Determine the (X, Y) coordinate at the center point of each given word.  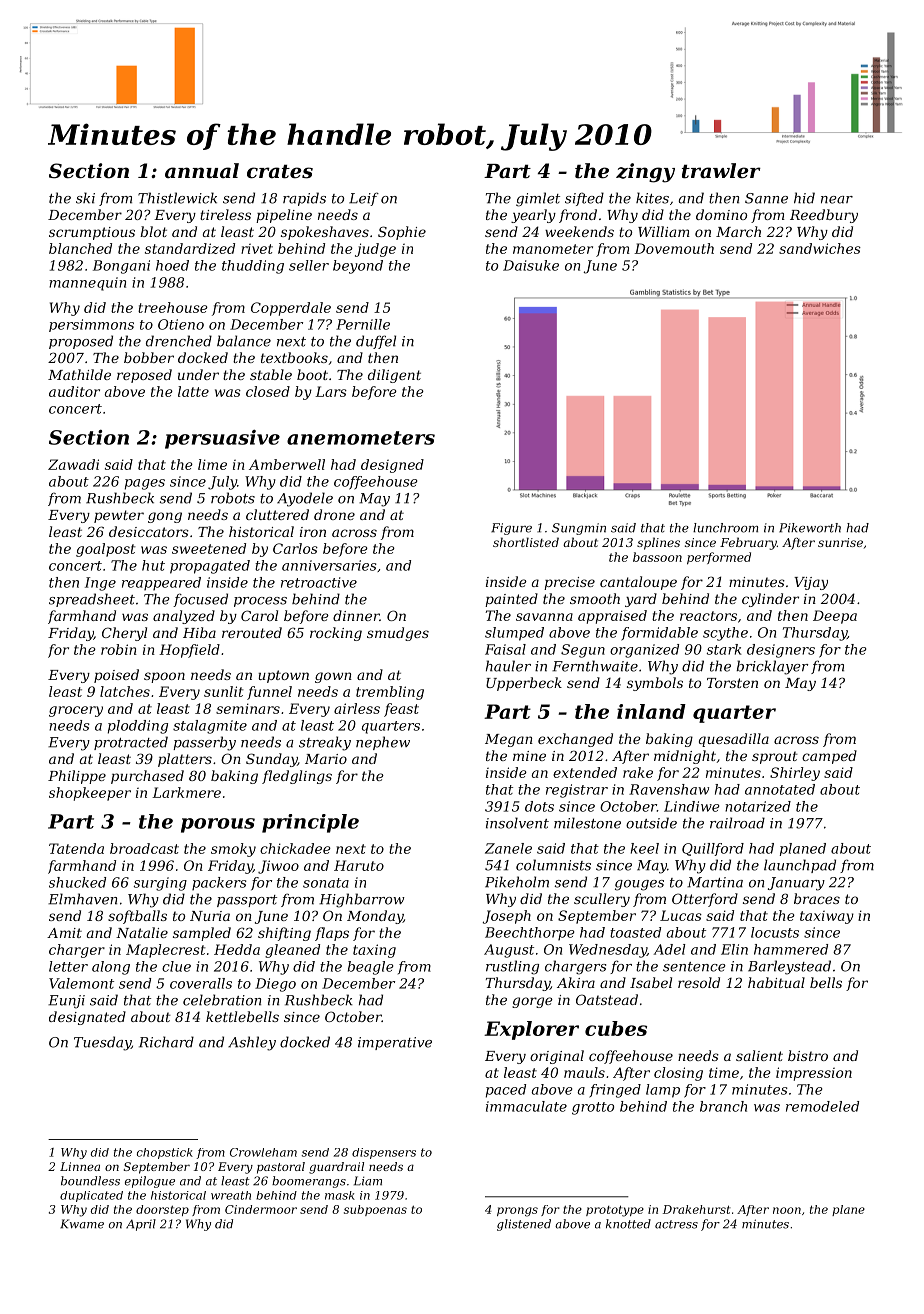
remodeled (822, 1106)
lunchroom (725, 528)
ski (85, 198)
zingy (645, 173)
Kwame (82, 1224)
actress (676, 1224)
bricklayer (772, 667)
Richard (166, 1042)
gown (333, 677)
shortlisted (526, 542)
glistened (524, 1225)
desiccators (149, 531)
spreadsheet (92, 600)
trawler (721, 171)
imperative (395, 1043)
